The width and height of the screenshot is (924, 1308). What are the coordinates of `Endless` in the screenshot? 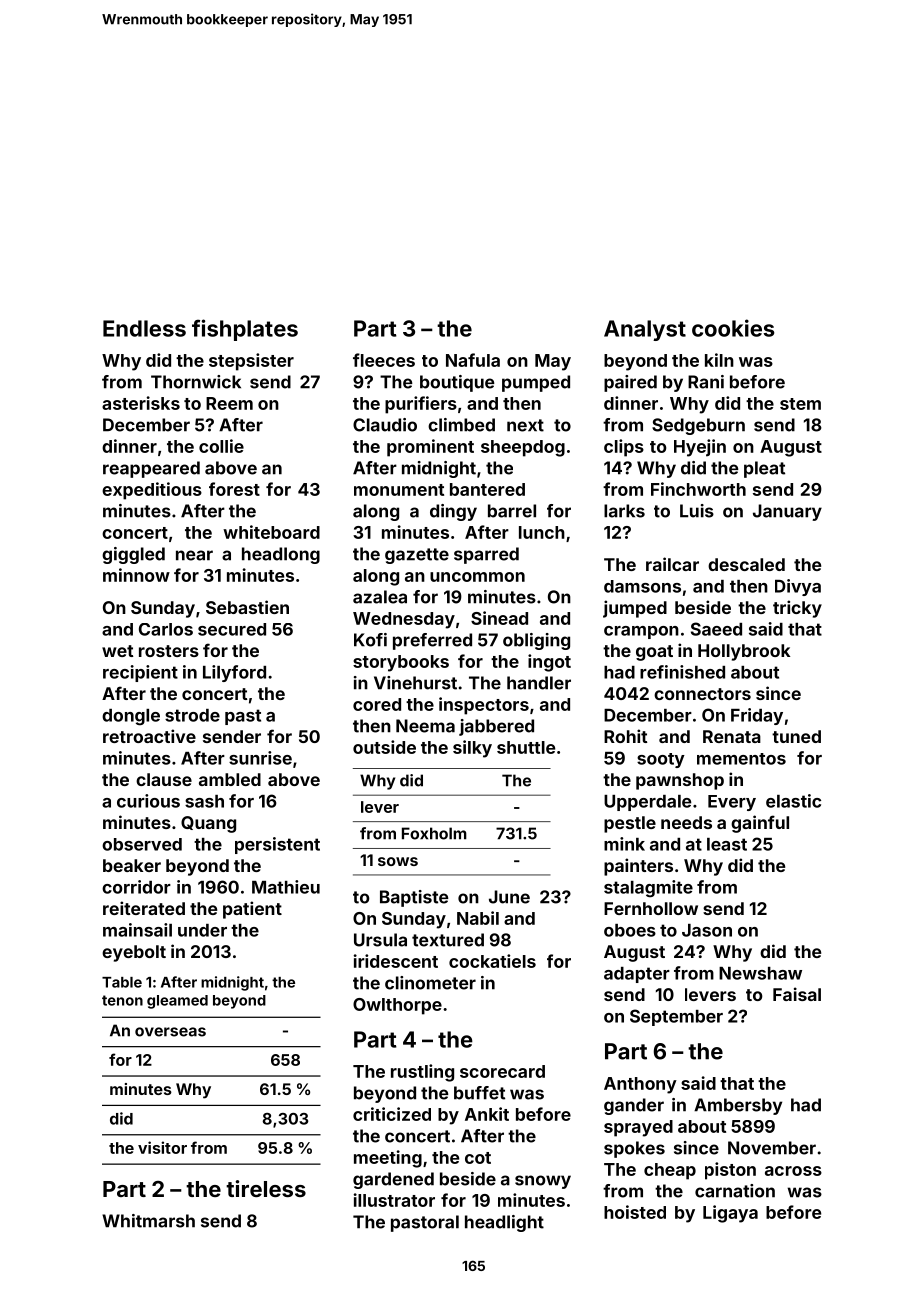 It's located at (144, 328).
